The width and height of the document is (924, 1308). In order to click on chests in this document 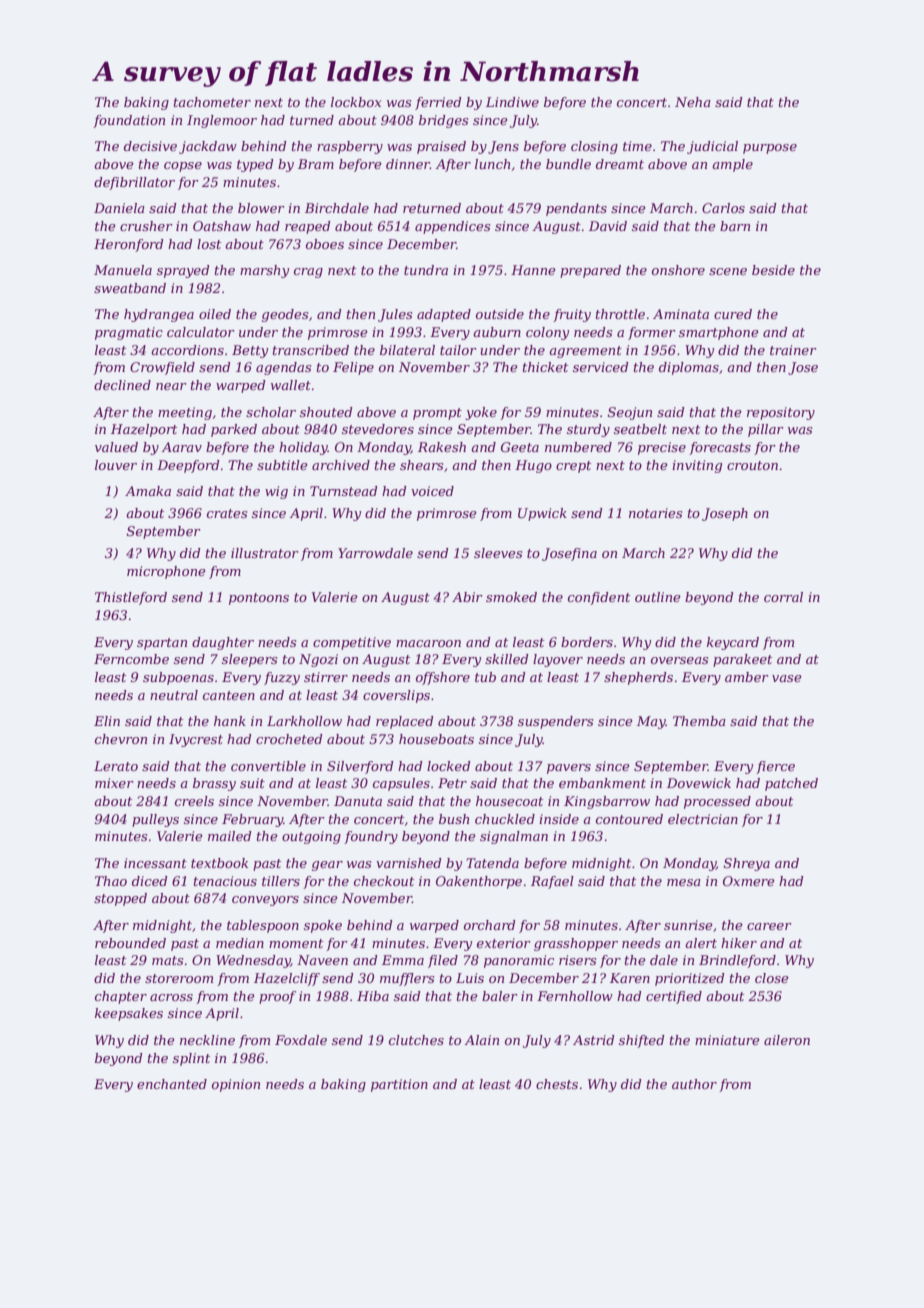, I will do `click(557, 1084)`.
